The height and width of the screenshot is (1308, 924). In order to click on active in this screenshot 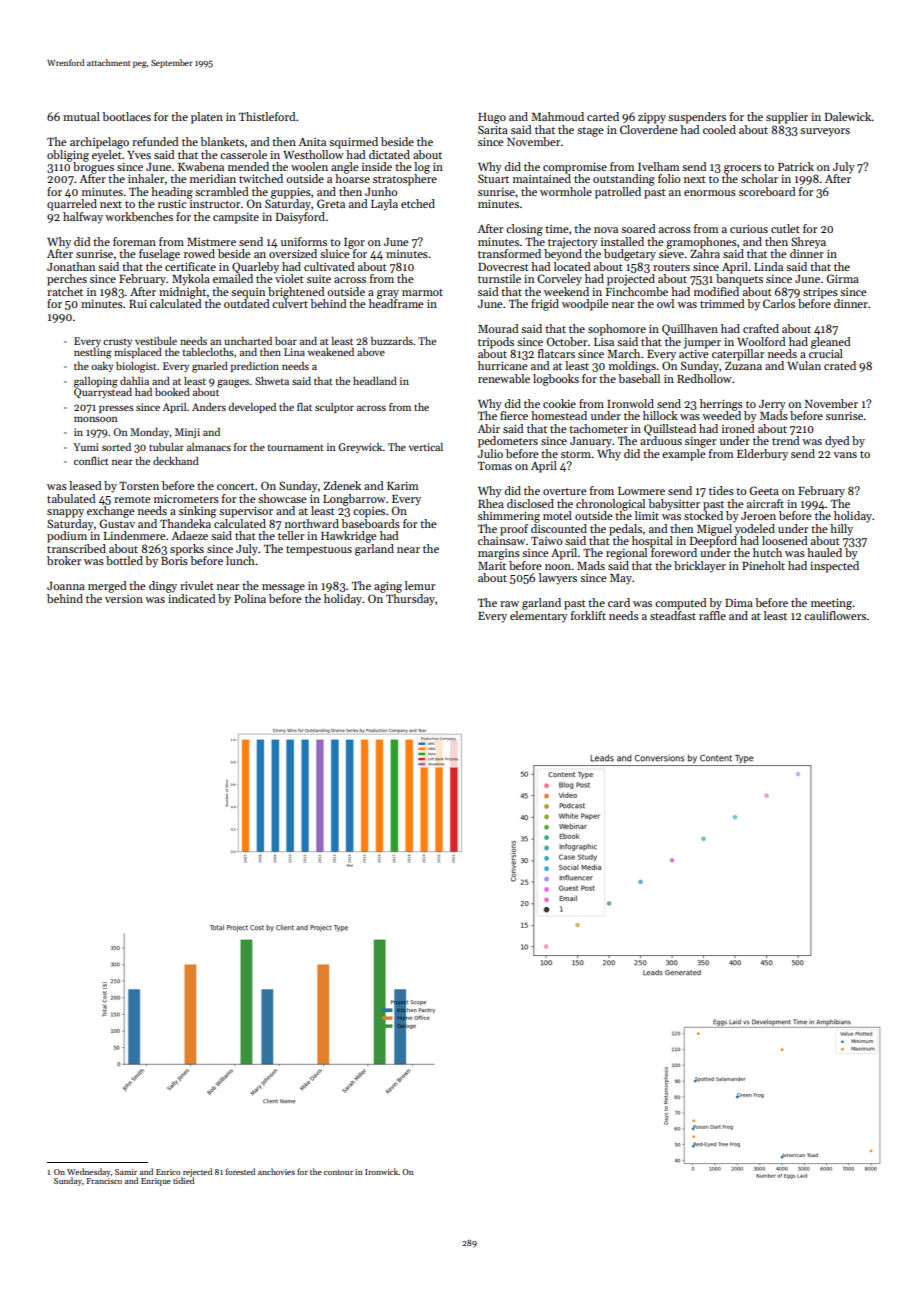, I will do `click(694, 354)`.
